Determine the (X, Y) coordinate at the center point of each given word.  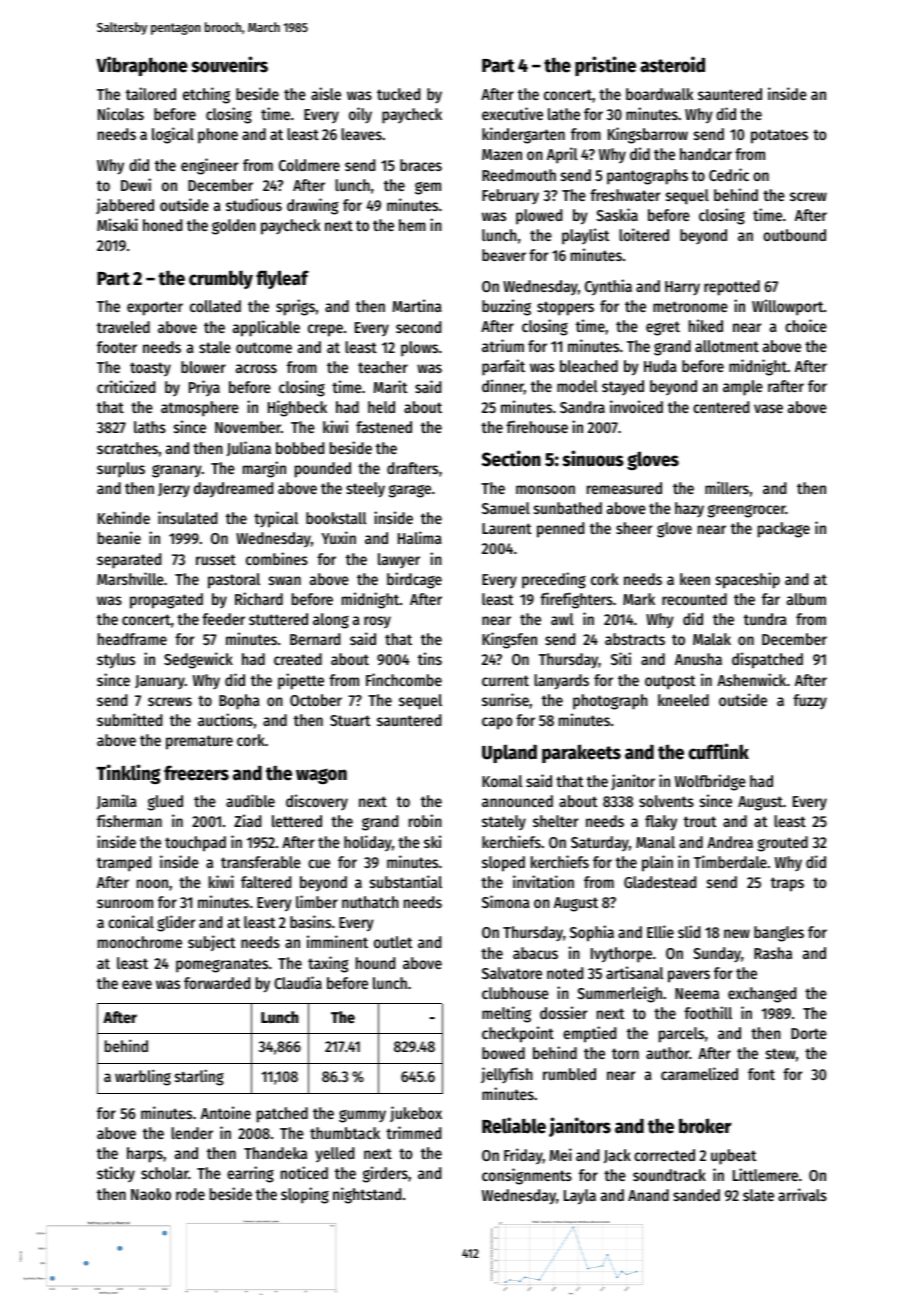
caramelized (699, 1073)
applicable (266, 328)
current (505, 680)
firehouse (537, 426)
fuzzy (810, 702)
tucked (398, 94)
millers (727, 487)
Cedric (729, 174)
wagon (321, 776)
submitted (129, 719)
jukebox (416, 1114)
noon (152, 883)
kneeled (683, 700)
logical (173, 135)
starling (199, 1077)
